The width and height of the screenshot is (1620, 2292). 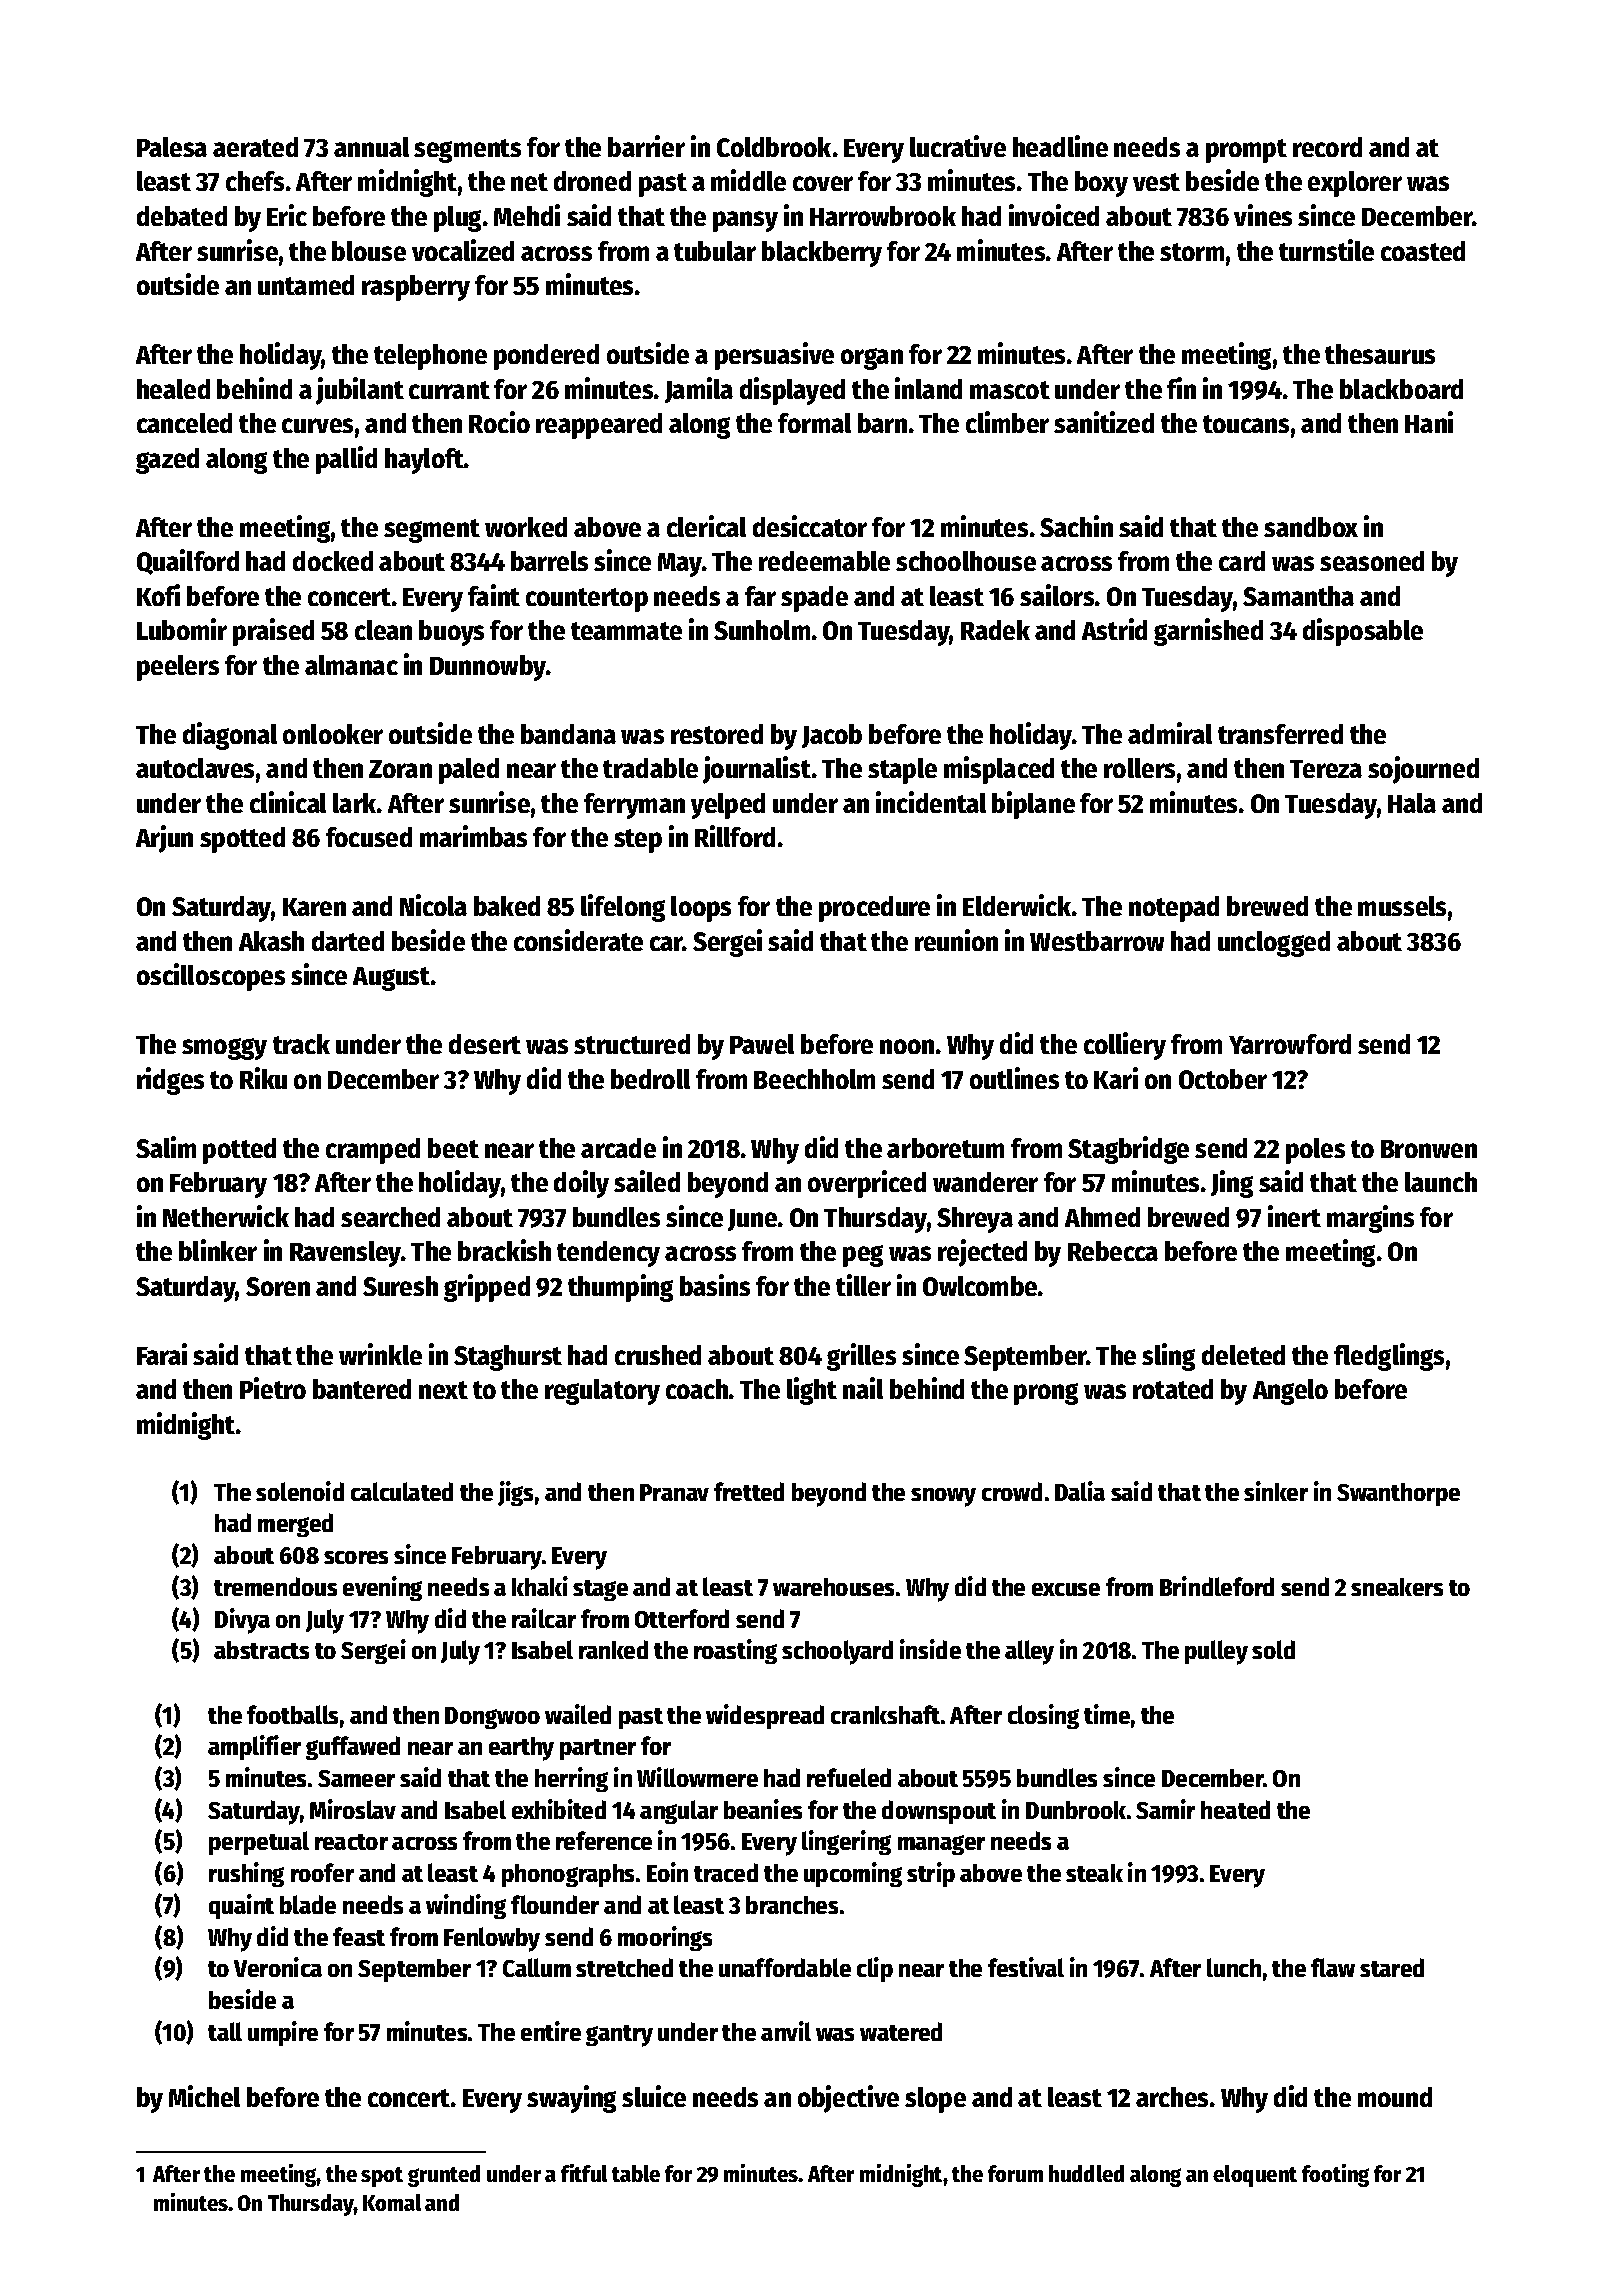 I want to click on formal, so click(x=814, y=423).
